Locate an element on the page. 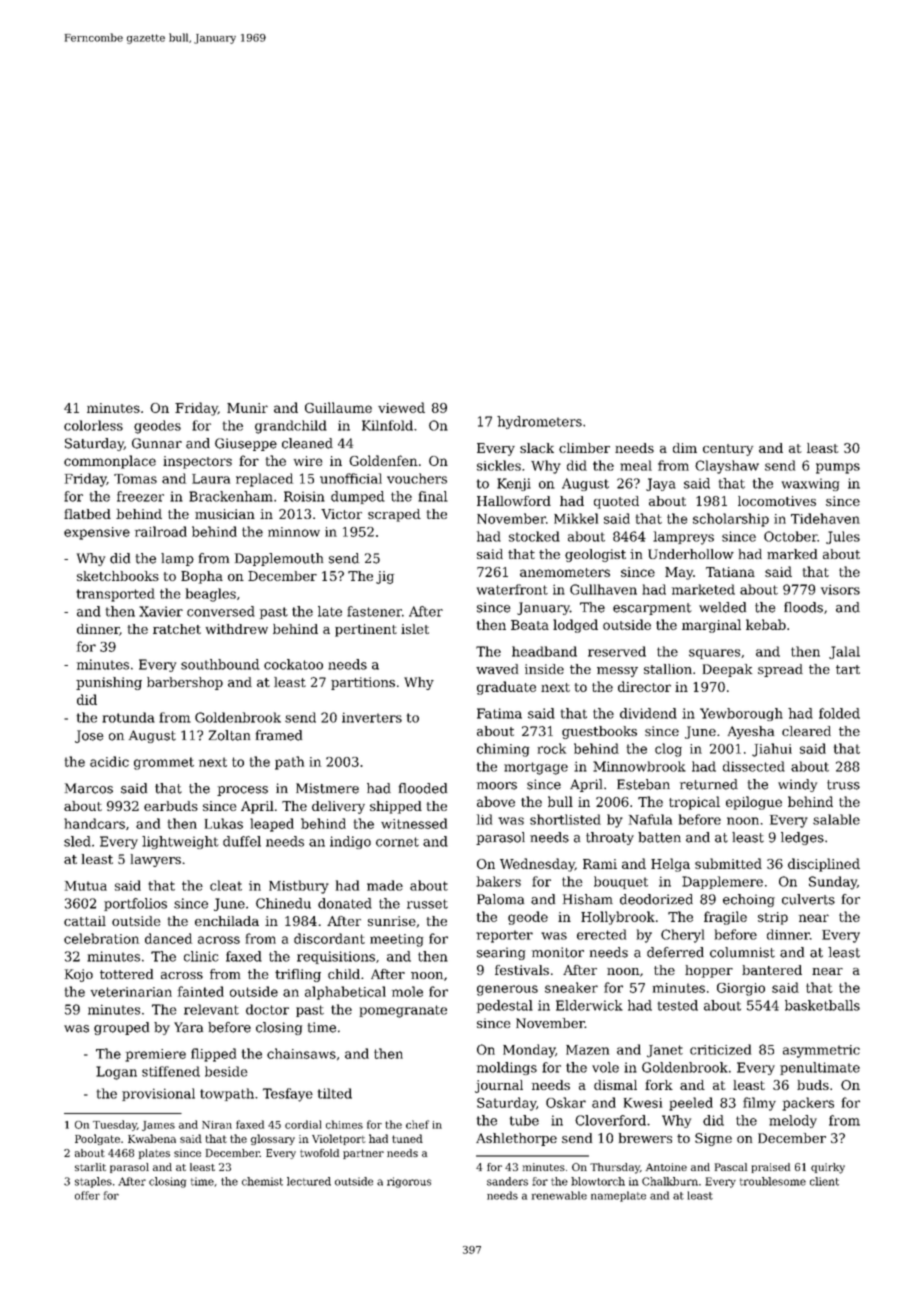 The width and height of the image is (924, 1308). leaped is located at coordinates (272, 825).
